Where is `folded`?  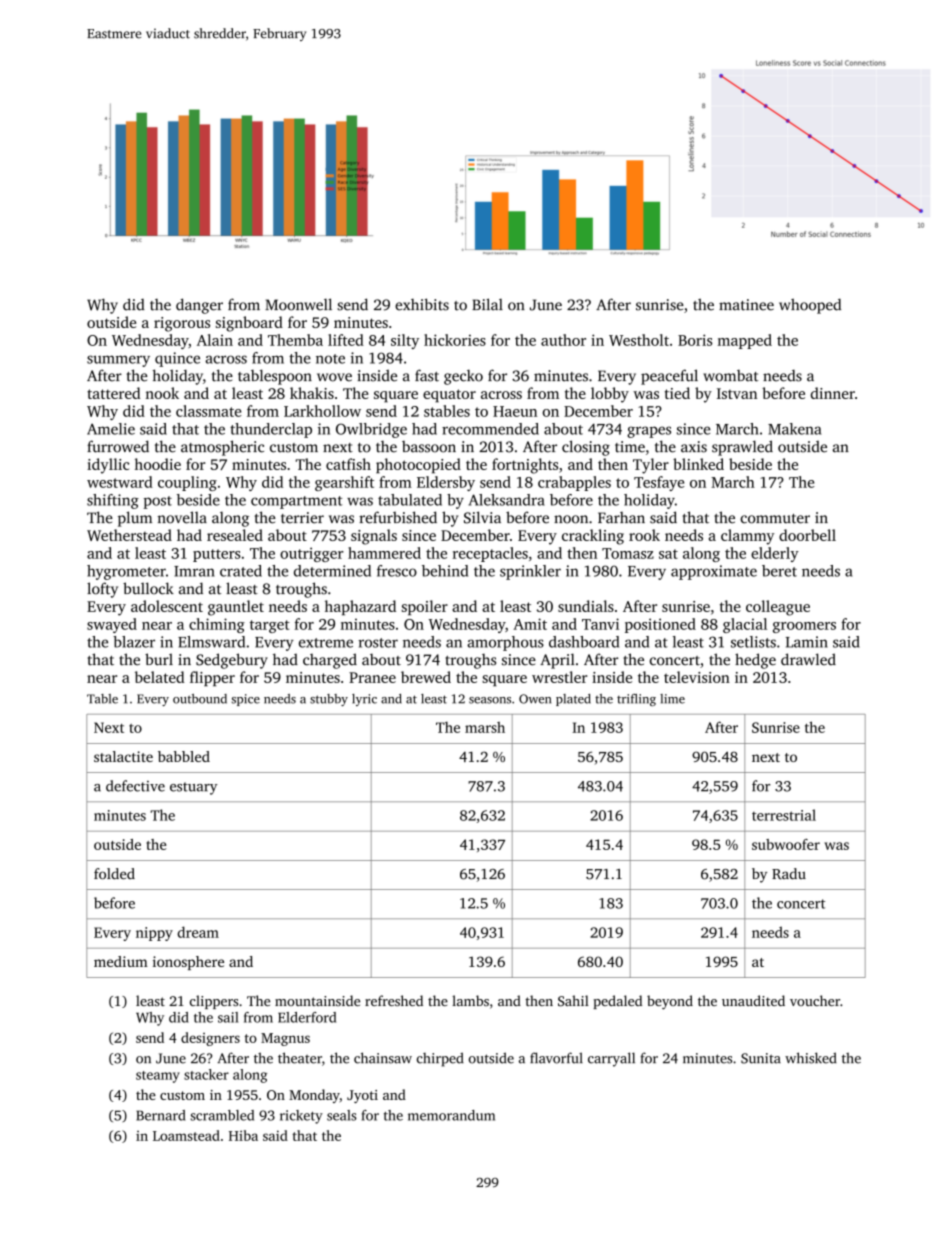
folded is located at coordinates (114, 874).
